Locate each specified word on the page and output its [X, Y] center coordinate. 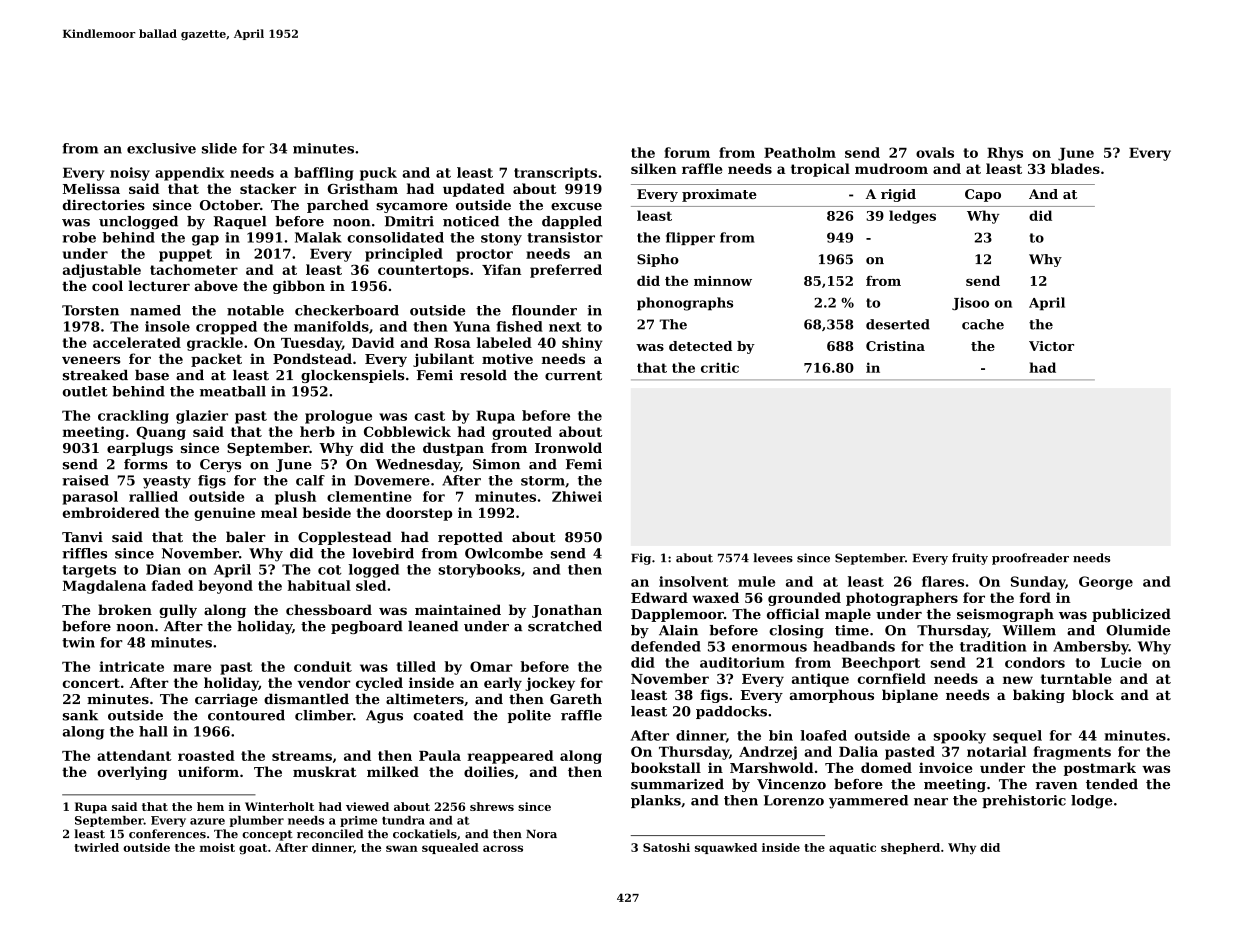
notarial [997, 751]
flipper [690, 238]
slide [219, 148]
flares [943, 581]
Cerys [220, 465]
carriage [226, 700]
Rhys [1005, 154]
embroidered [111, 512]
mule [756, 581]
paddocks [731, 712]
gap [205, 240]
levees [773, 558]
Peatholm [800, 152]
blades [1075, 168]
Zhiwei [577, 496]
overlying [132, 773]
